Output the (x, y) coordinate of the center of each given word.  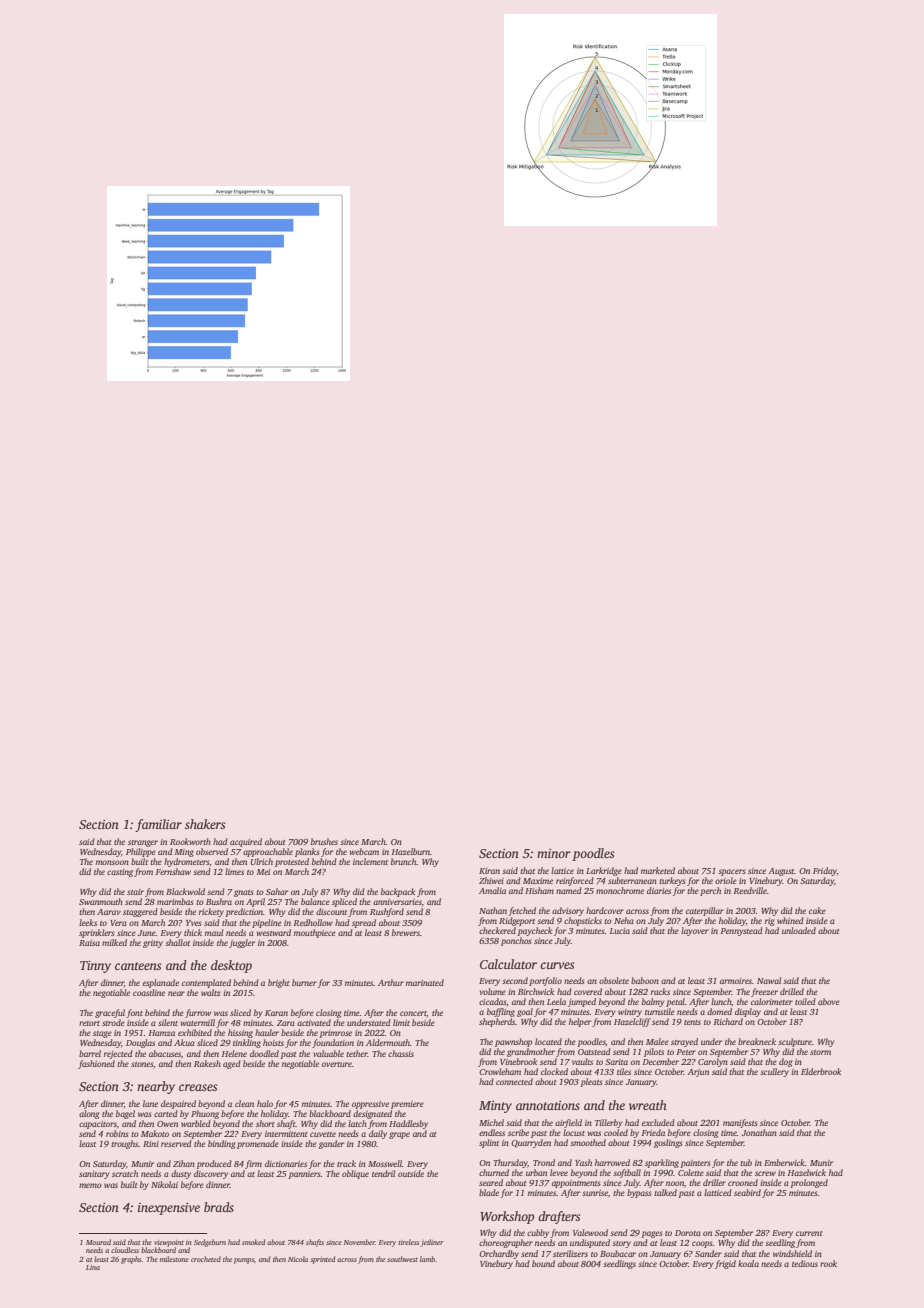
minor (554, 853)
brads (219, 1207)
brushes (324, 841)
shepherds (497, 1022)
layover (695, 931)
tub (746, 1162)
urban (536, 1172)
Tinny (95, 967)
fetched (522, 911)
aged (232, 1064)
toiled (805, 1001)
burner (304, 982)
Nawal (769, 980)
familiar (158, 825)
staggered (140, 912)
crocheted (206, 1259)
